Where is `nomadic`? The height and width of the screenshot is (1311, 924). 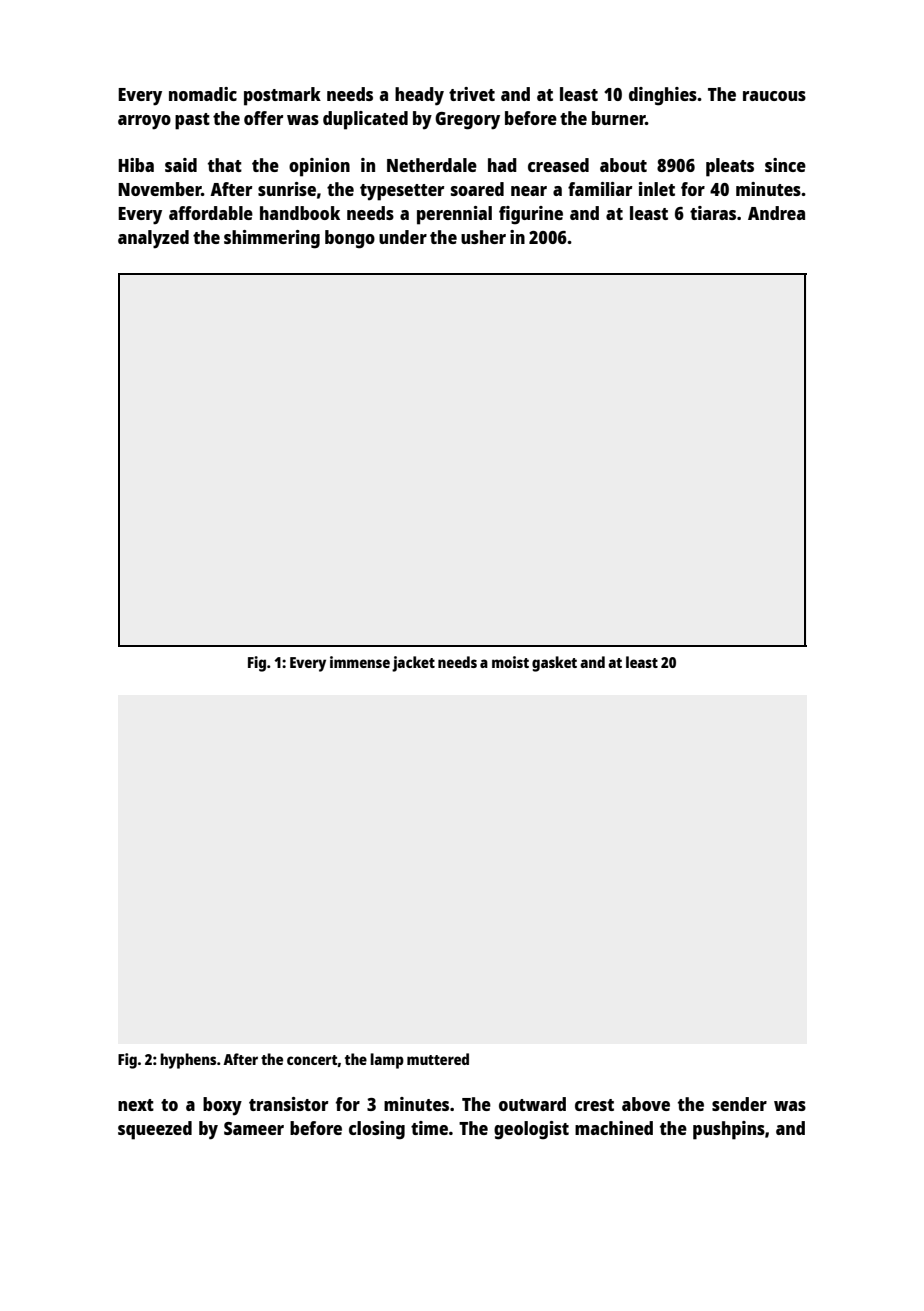 nomadic is located at coordinates (203, 94).
